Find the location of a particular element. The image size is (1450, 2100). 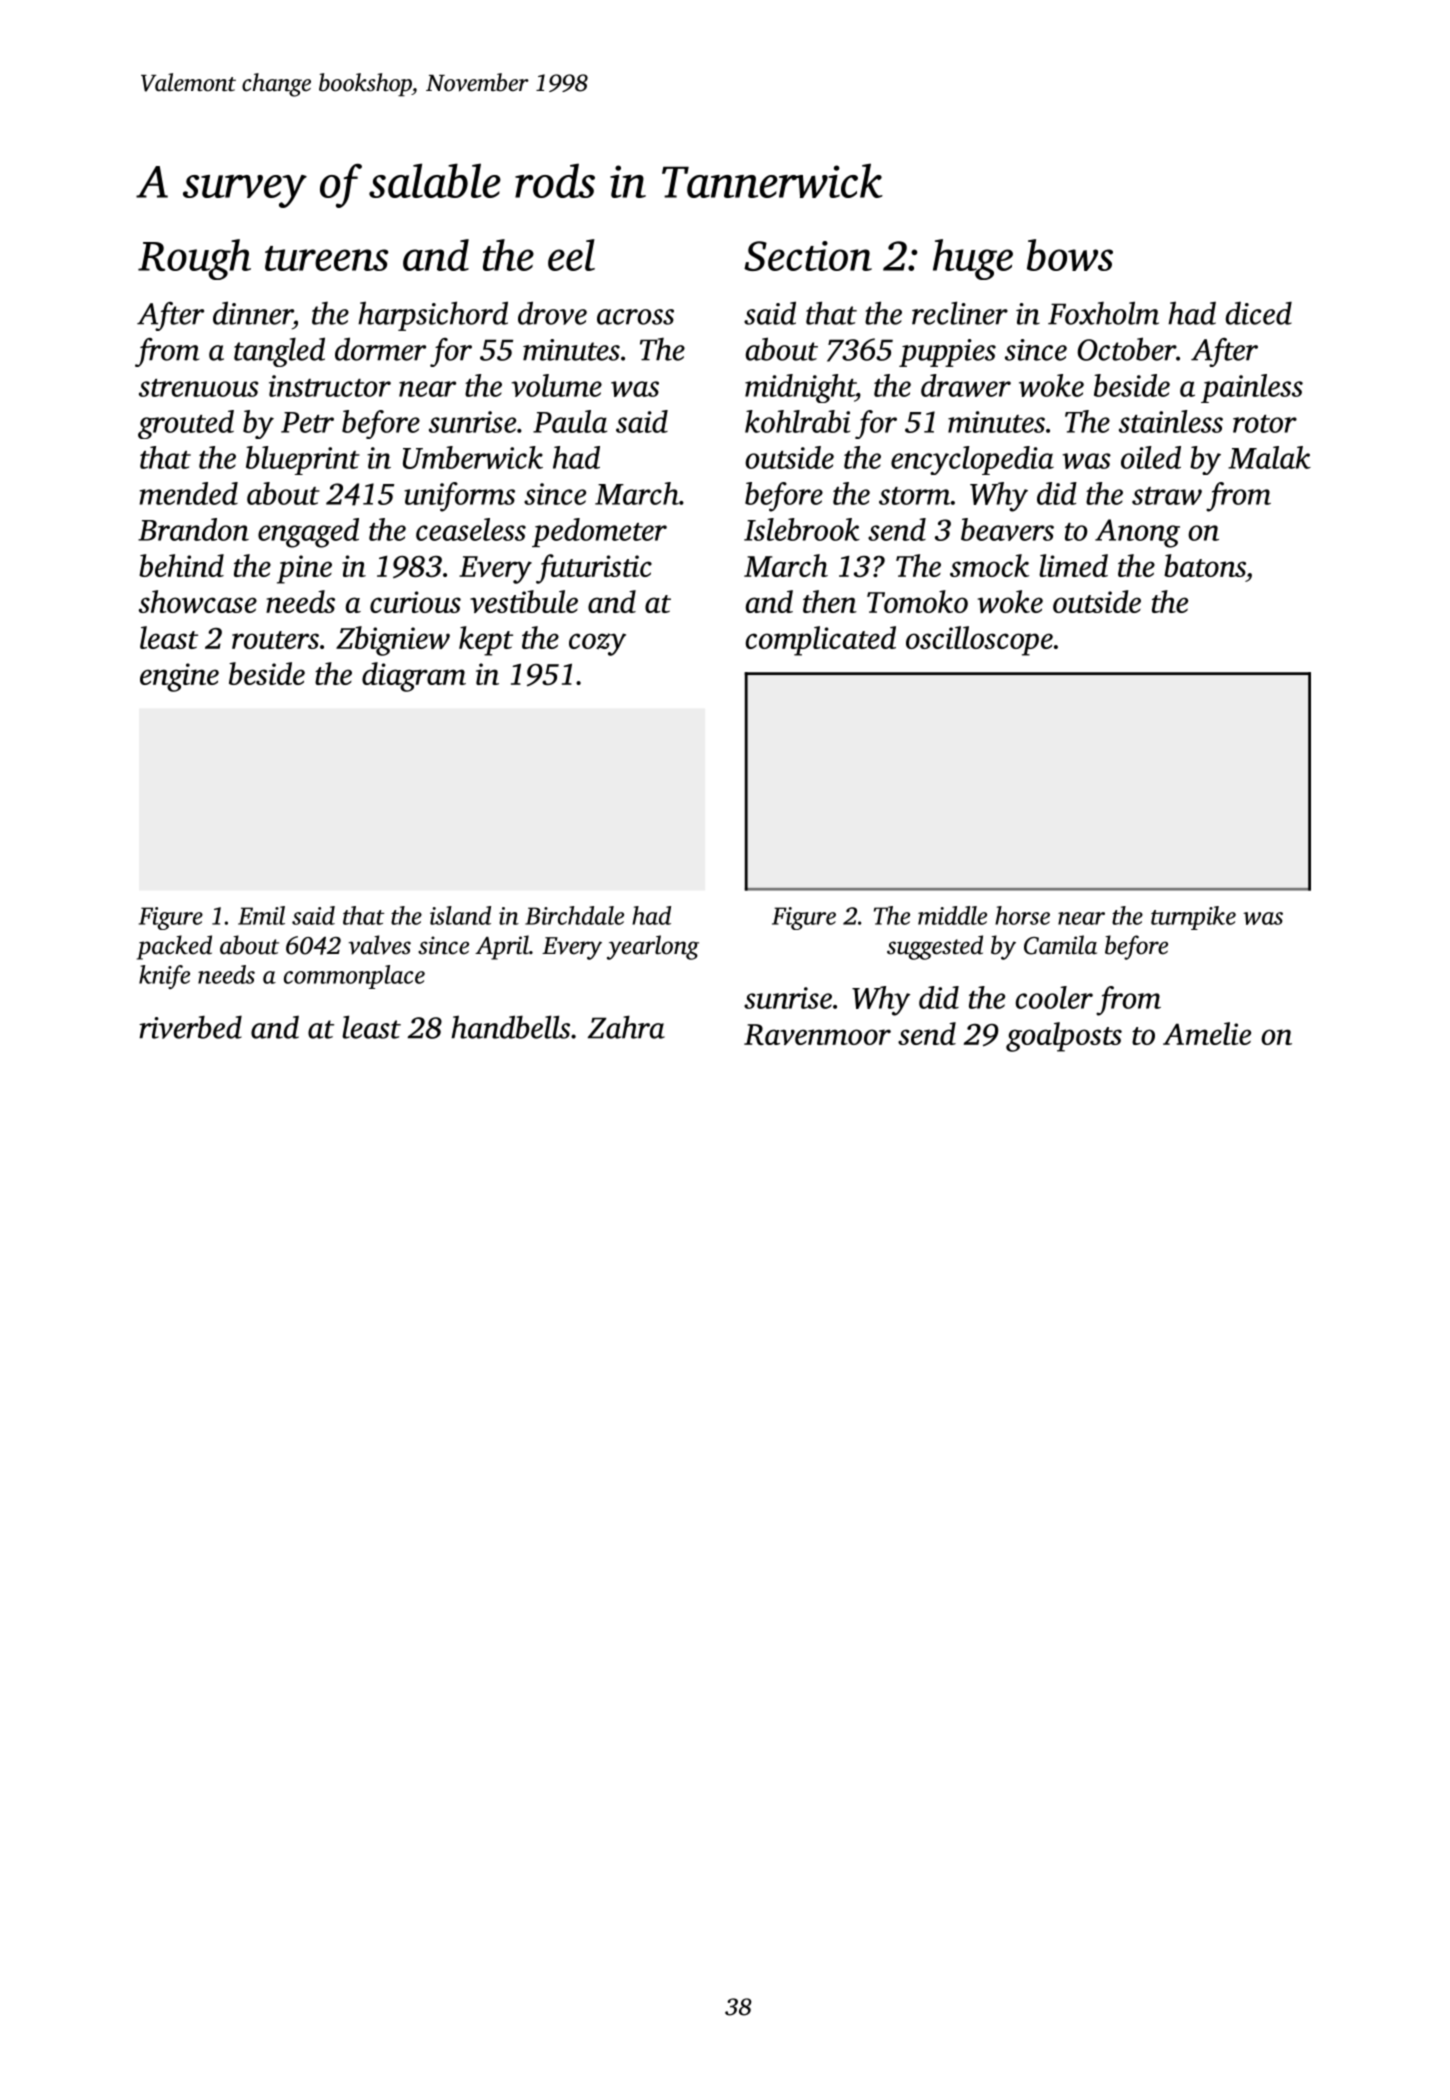

goalposts is located at coordinates (1064, 1037).
